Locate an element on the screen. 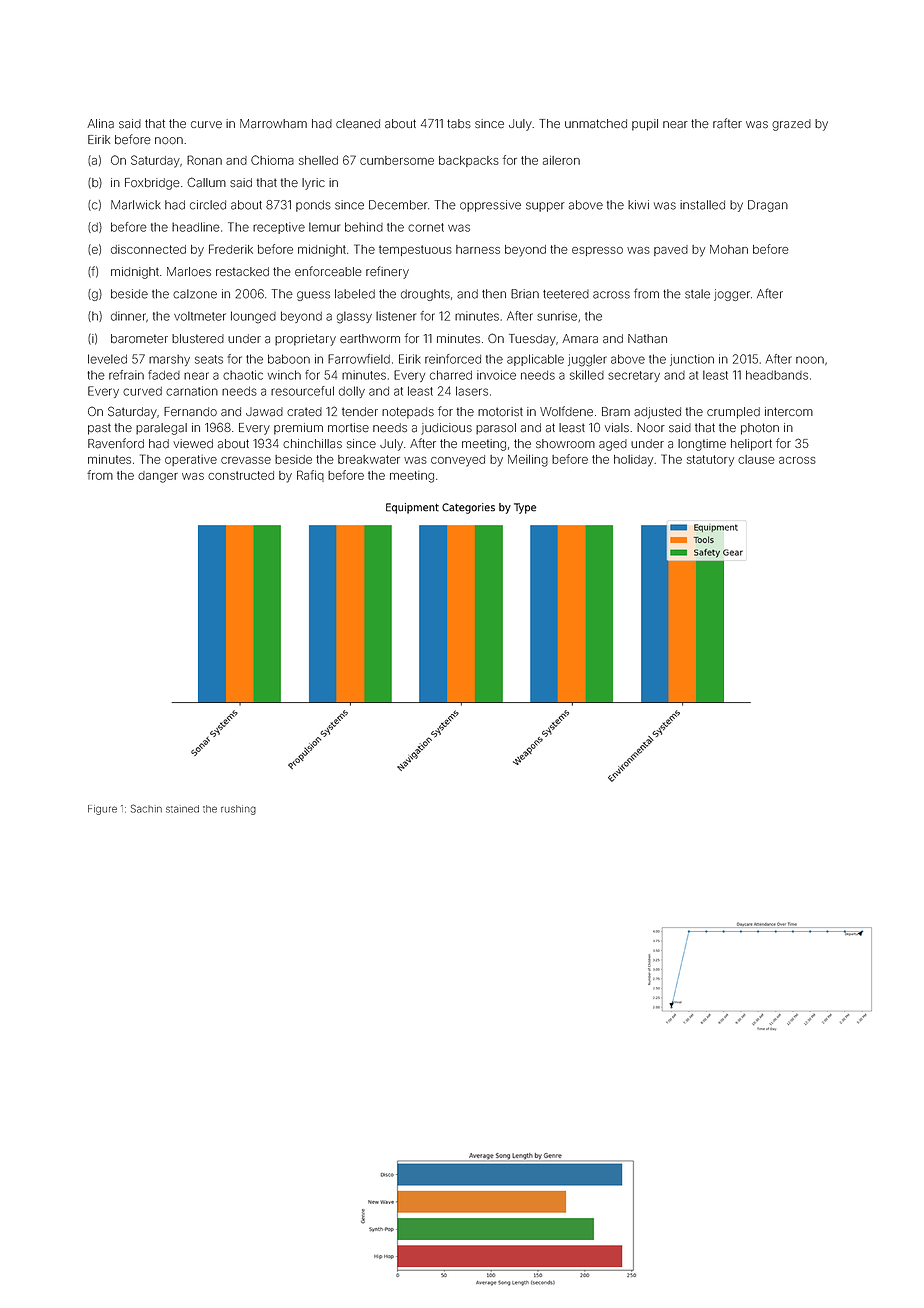  danger is located at coordinates (158, 477).
